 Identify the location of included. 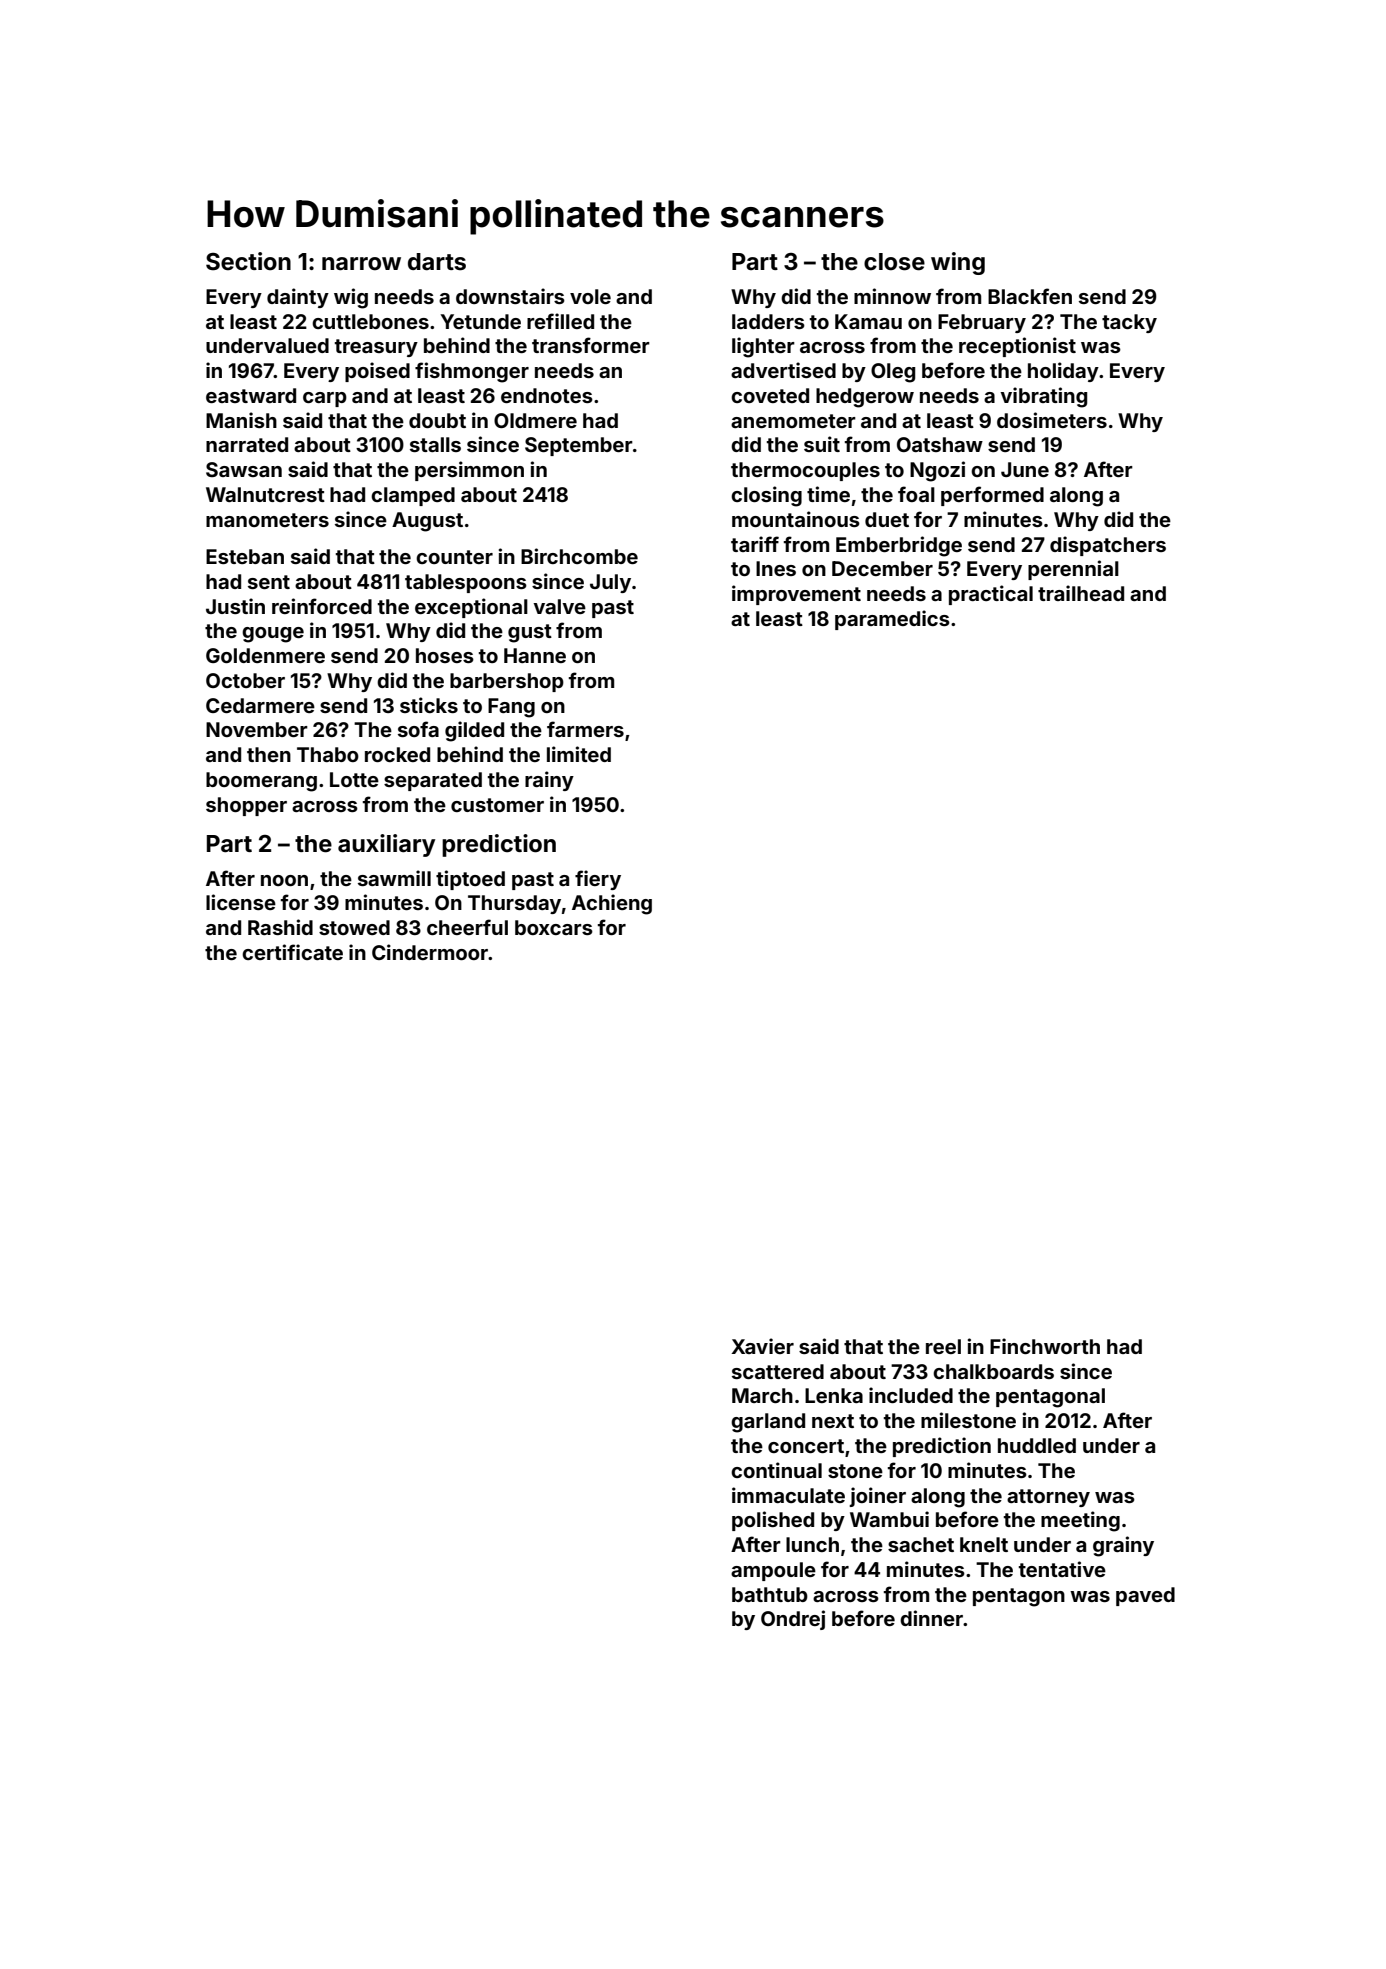
(911, 1395).
